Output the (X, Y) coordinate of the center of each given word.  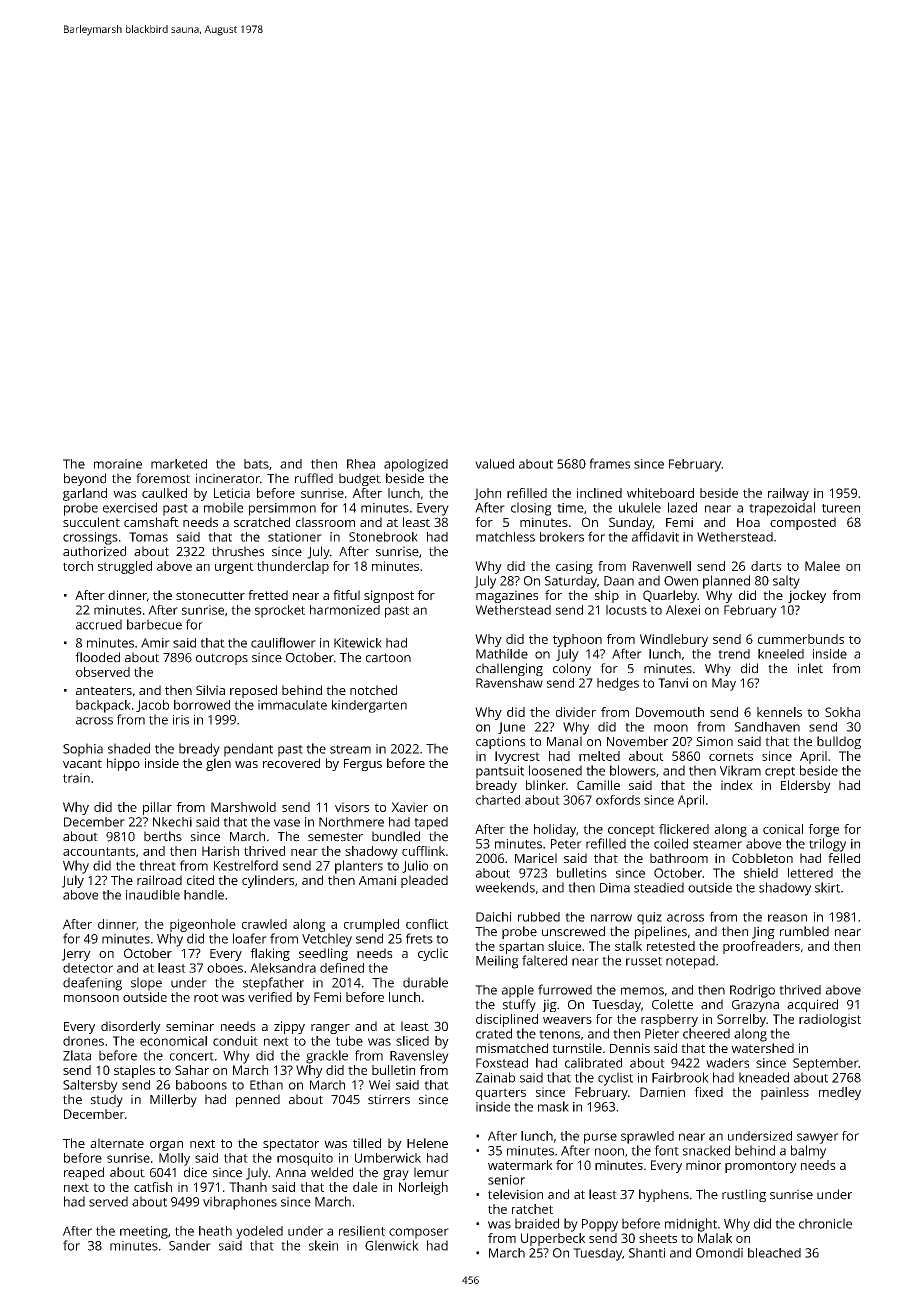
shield (761, 873)
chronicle (825, 1223)
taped (431, 823)
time (570, 508)
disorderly (131, 1027)
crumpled (371, 925)
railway (788, 494)
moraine (118, 464)
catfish (153, 1187)
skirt (827, 887)
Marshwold (243, 807)
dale (365, 1187)
